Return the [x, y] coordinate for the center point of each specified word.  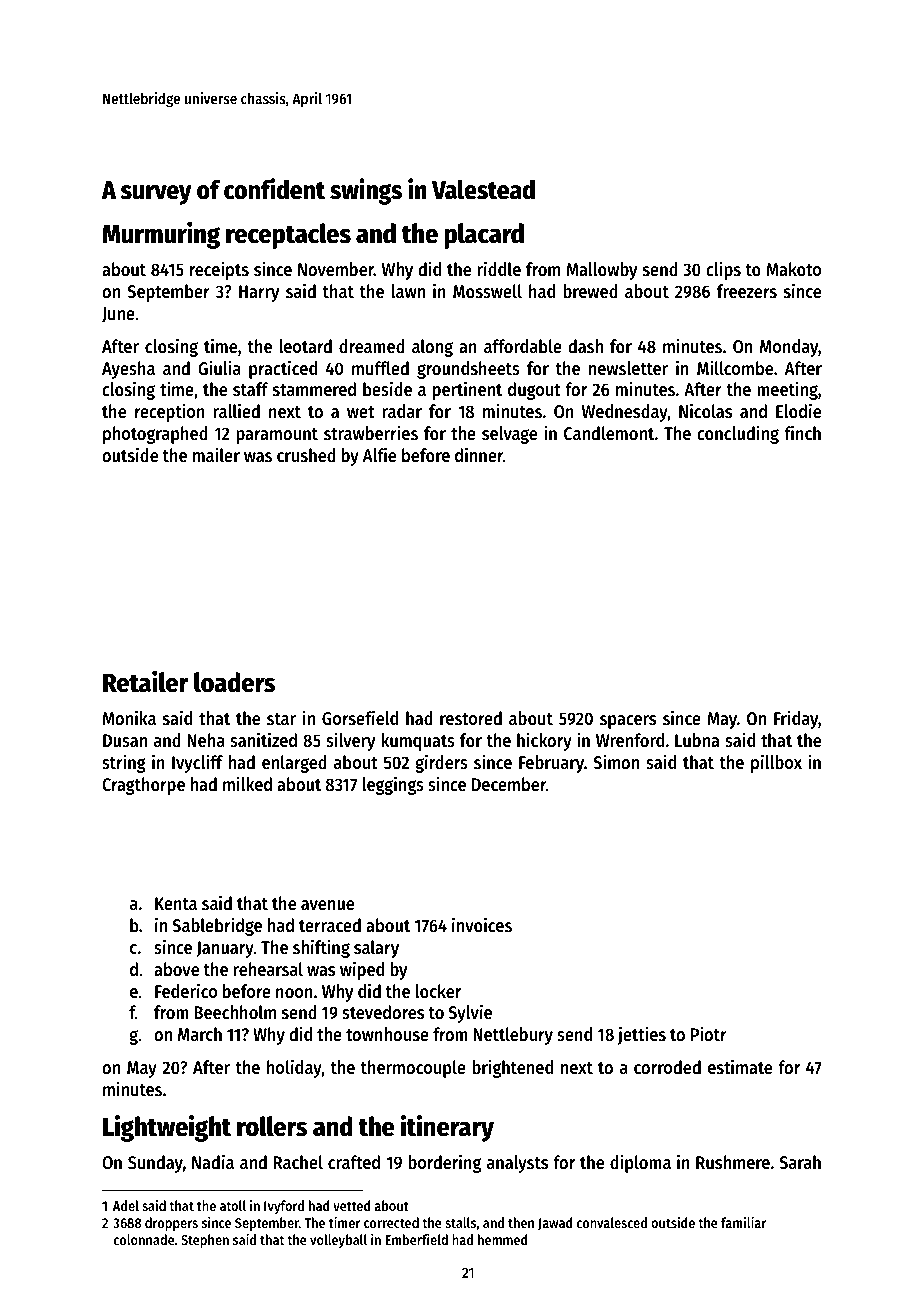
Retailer [146, 682]
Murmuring [161, 235]
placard [484, 236]
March [200, 1034]
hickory [544, 741]
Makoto [794, 269]
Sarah [800, 1162]
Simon [616, 761]
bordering [444, 1163]
